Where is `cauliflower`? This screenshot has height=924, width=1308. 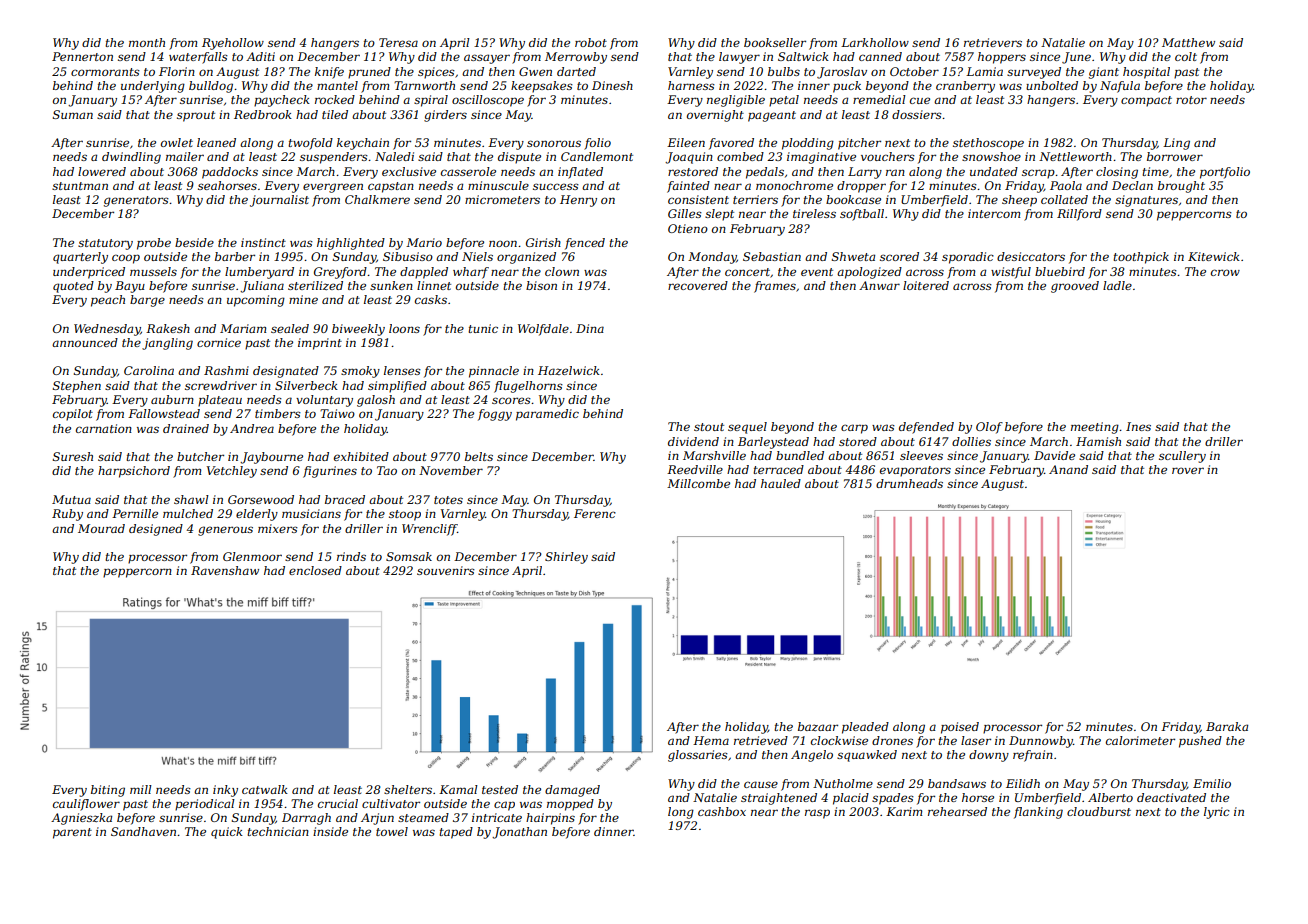
cauliflower is located at coordinates (86, 805).
